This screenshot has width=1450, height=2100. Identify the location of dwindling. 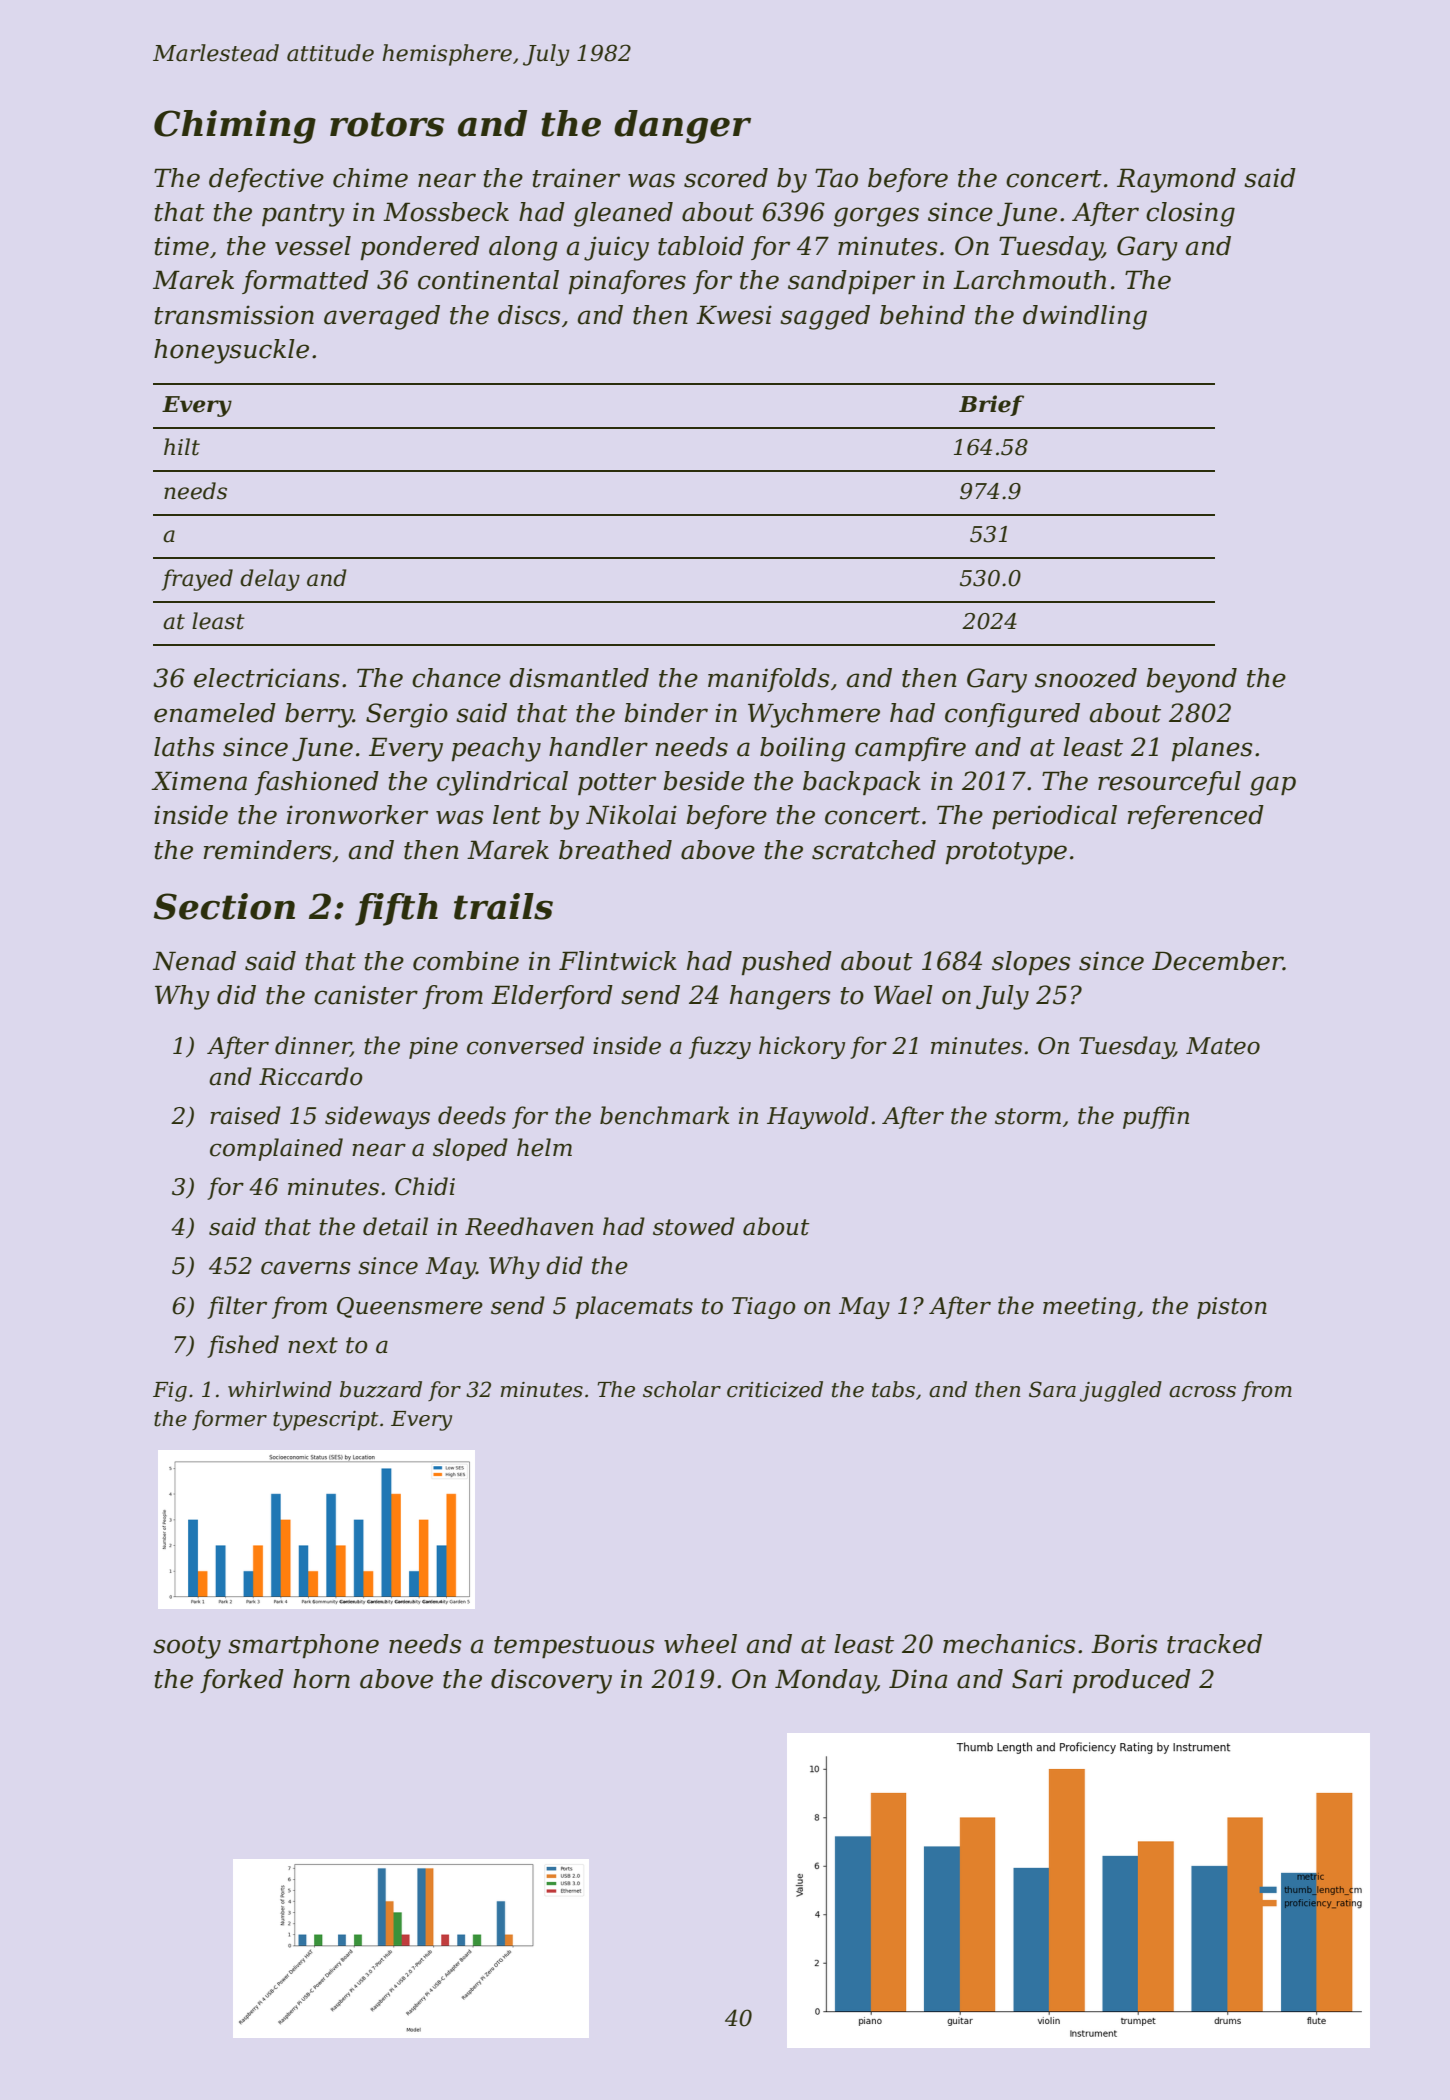
(1085, 317).
